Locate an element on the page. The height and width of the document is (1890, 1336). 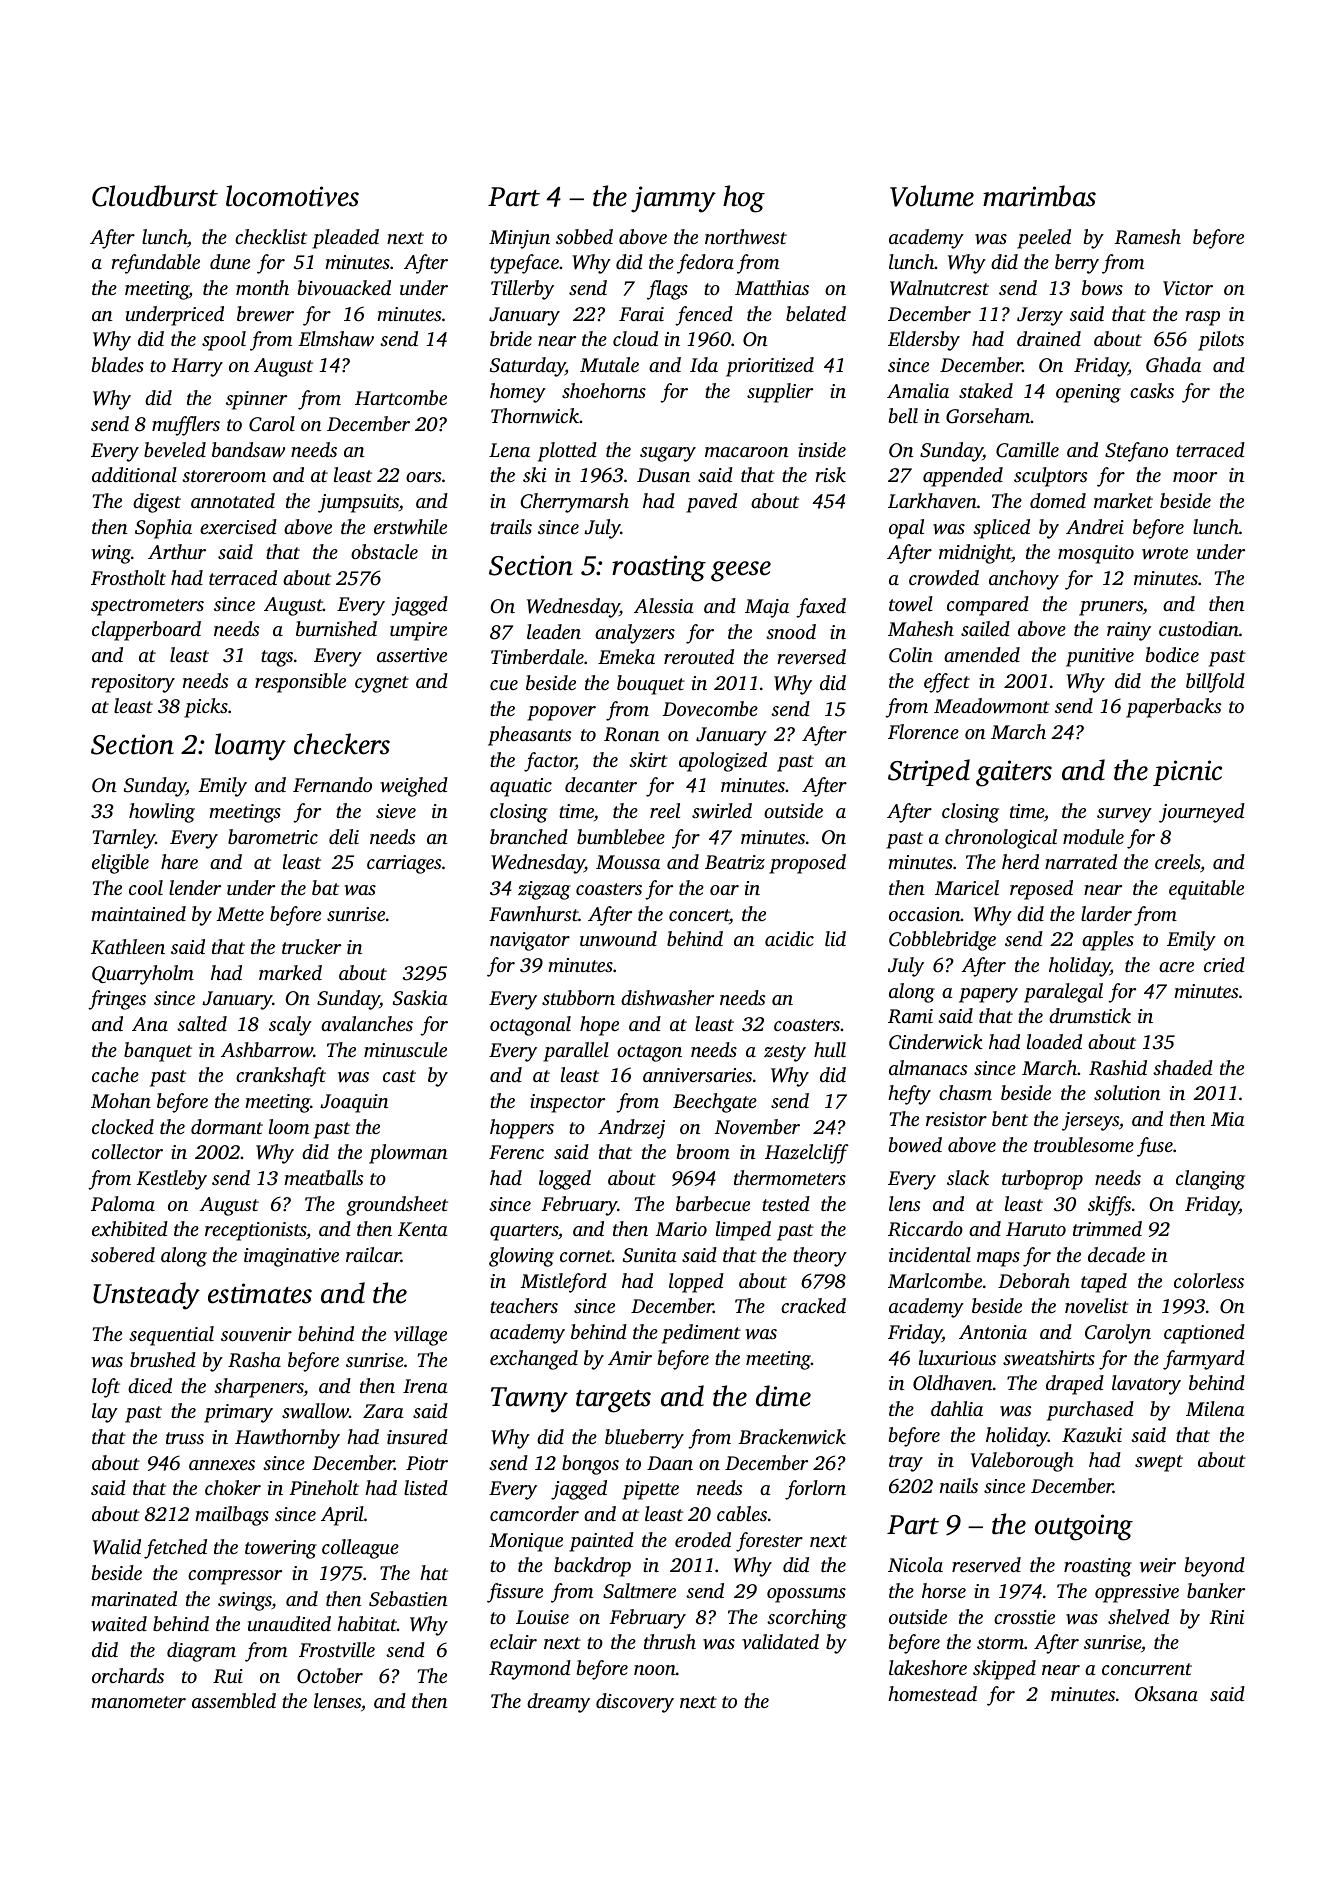
hog is located at coordinates (744, 199).
